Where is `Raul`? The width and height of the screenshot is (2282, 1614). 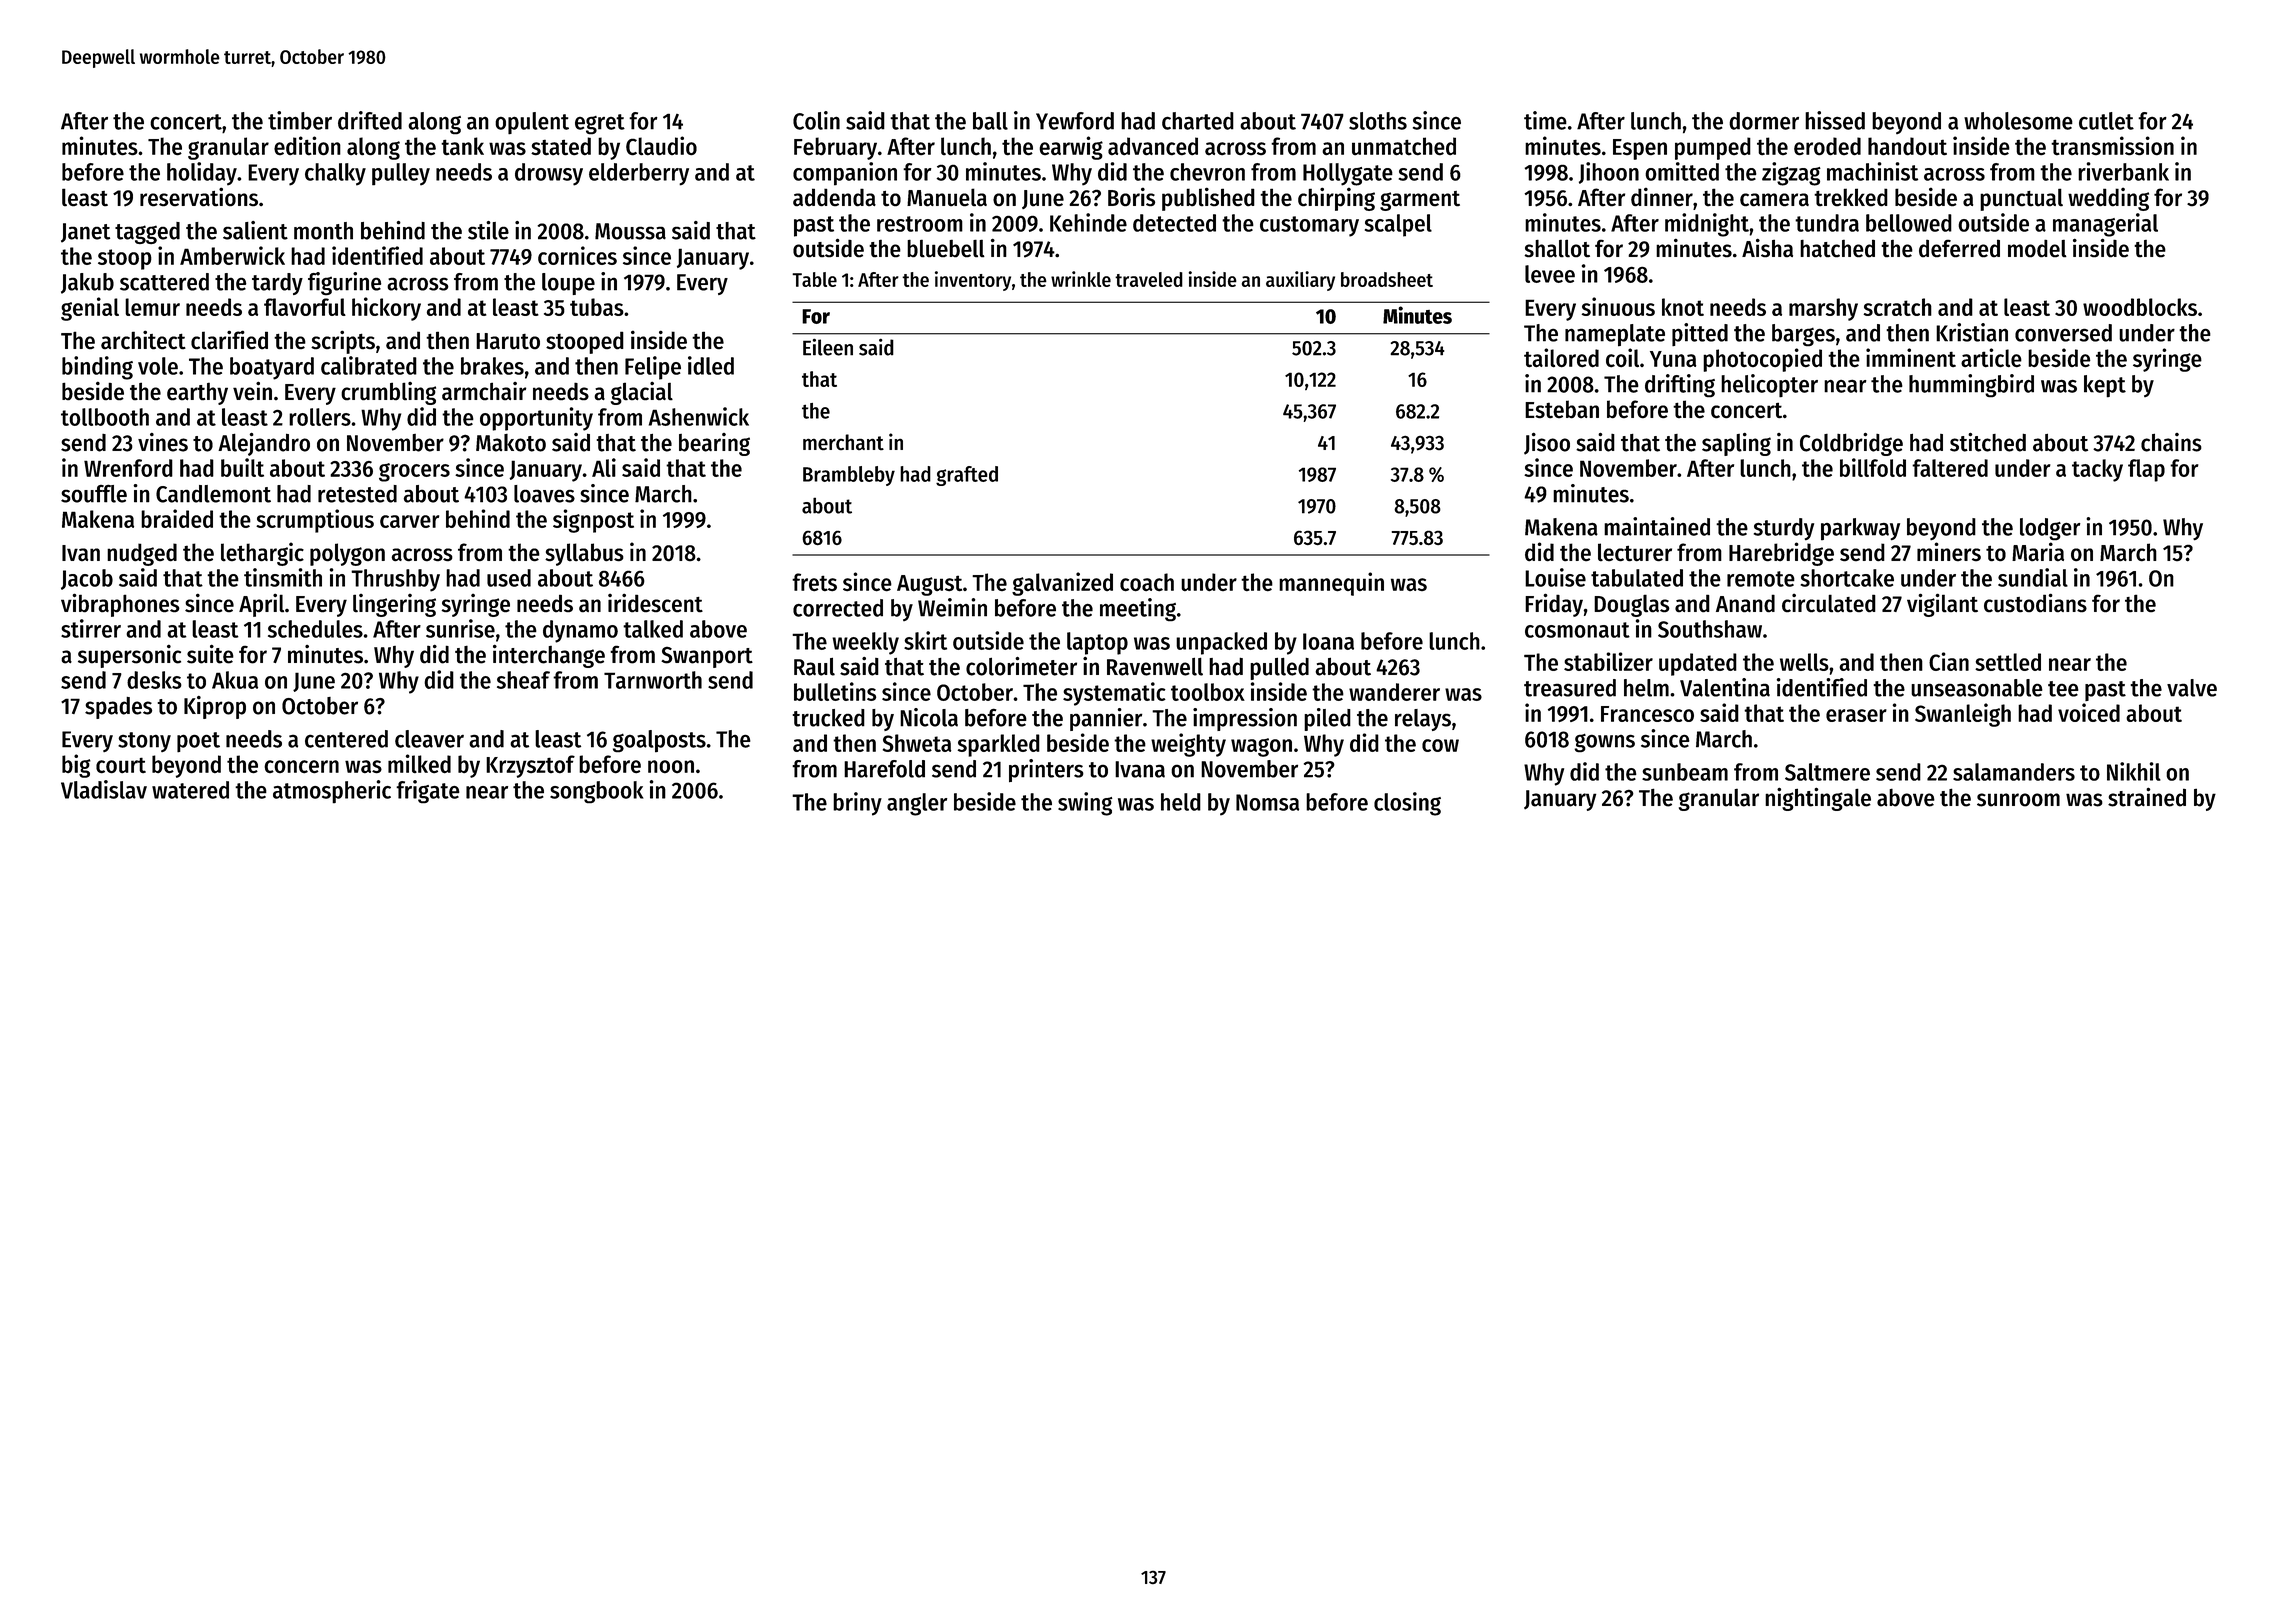 Raul is located at coordinates (814, 667).
